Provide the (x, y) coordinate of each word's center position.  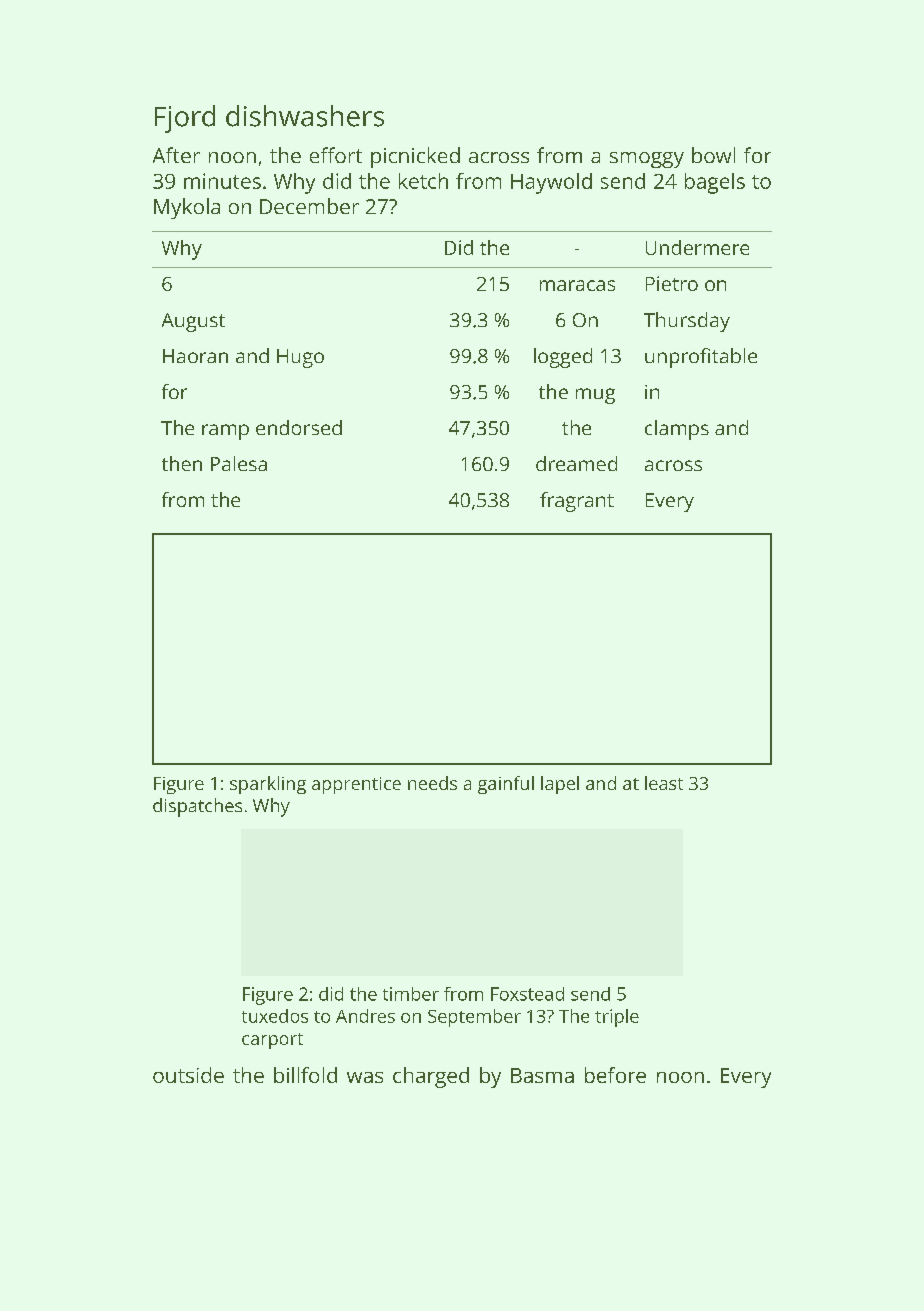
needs (432, 783)
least (664, 783)
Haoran (195, 356)
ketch (423, 181)
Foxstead (527, 994)
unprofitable (701, 358)
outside (188, 1075)
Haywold (551, 183)
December (309, 206)
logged (563, 358)
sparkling (268, 785)
